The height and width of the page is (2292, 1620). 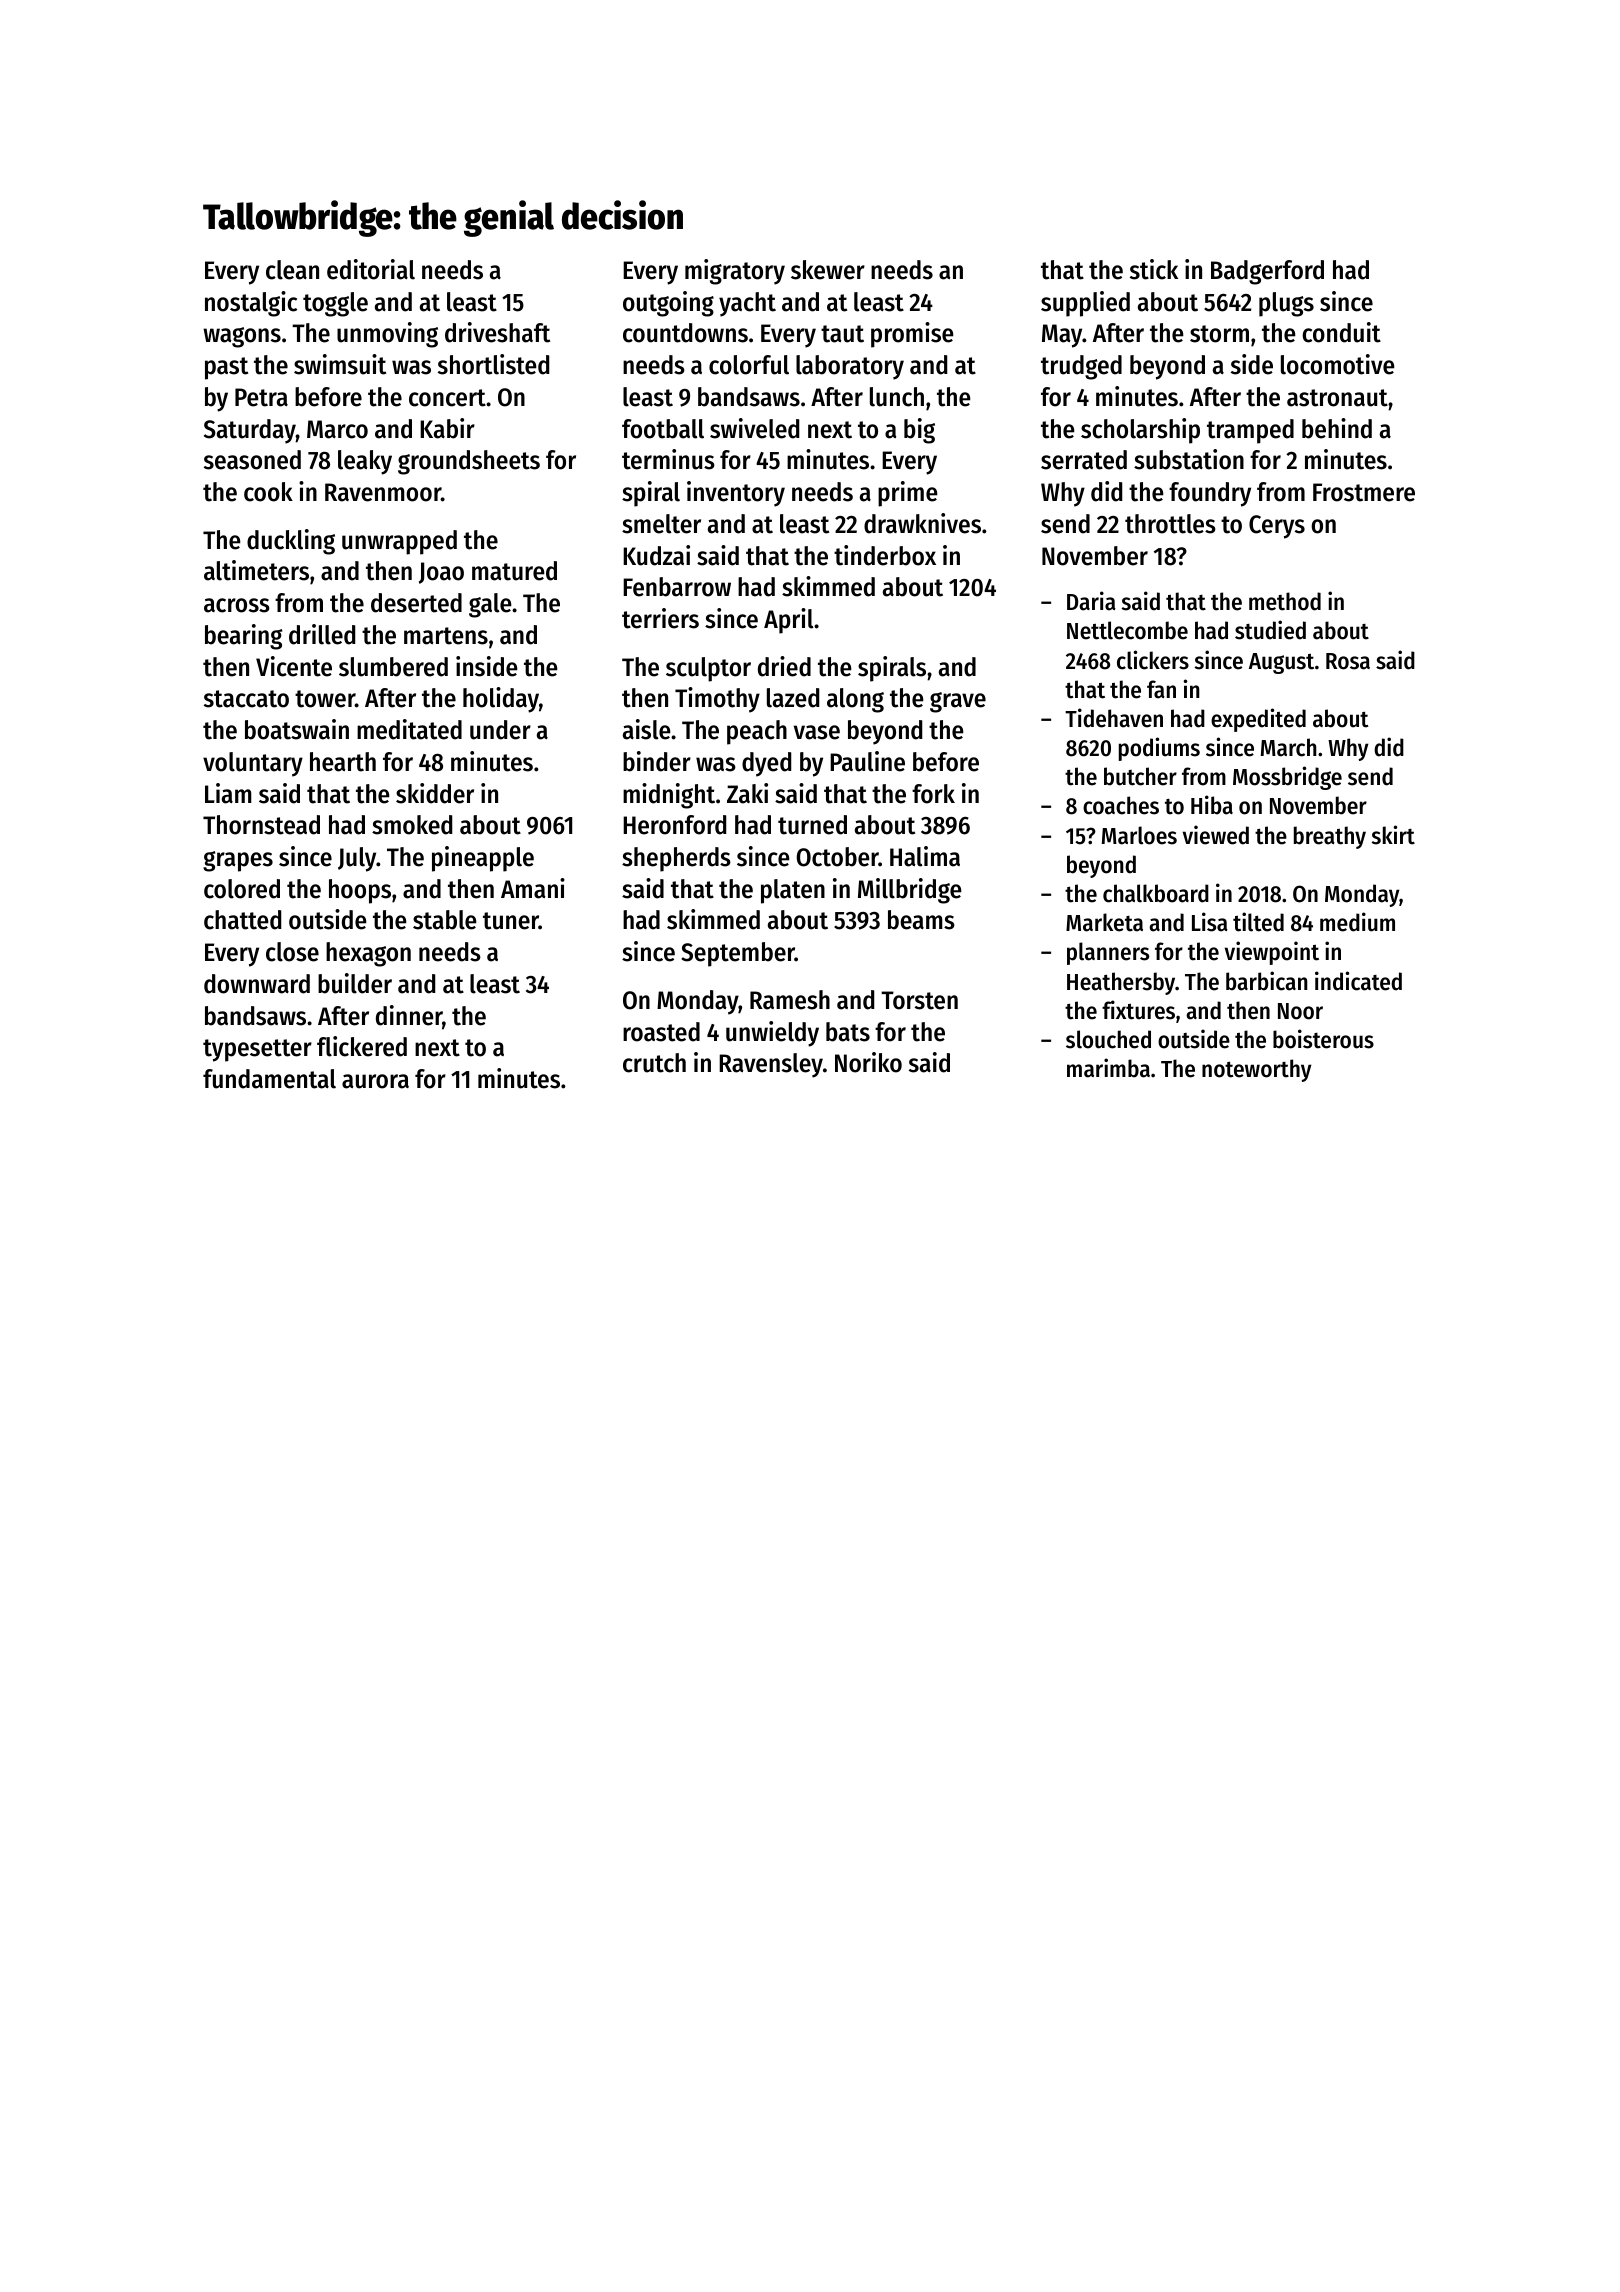 I want to click on Frostmere, so click(x=1364, y=492).
